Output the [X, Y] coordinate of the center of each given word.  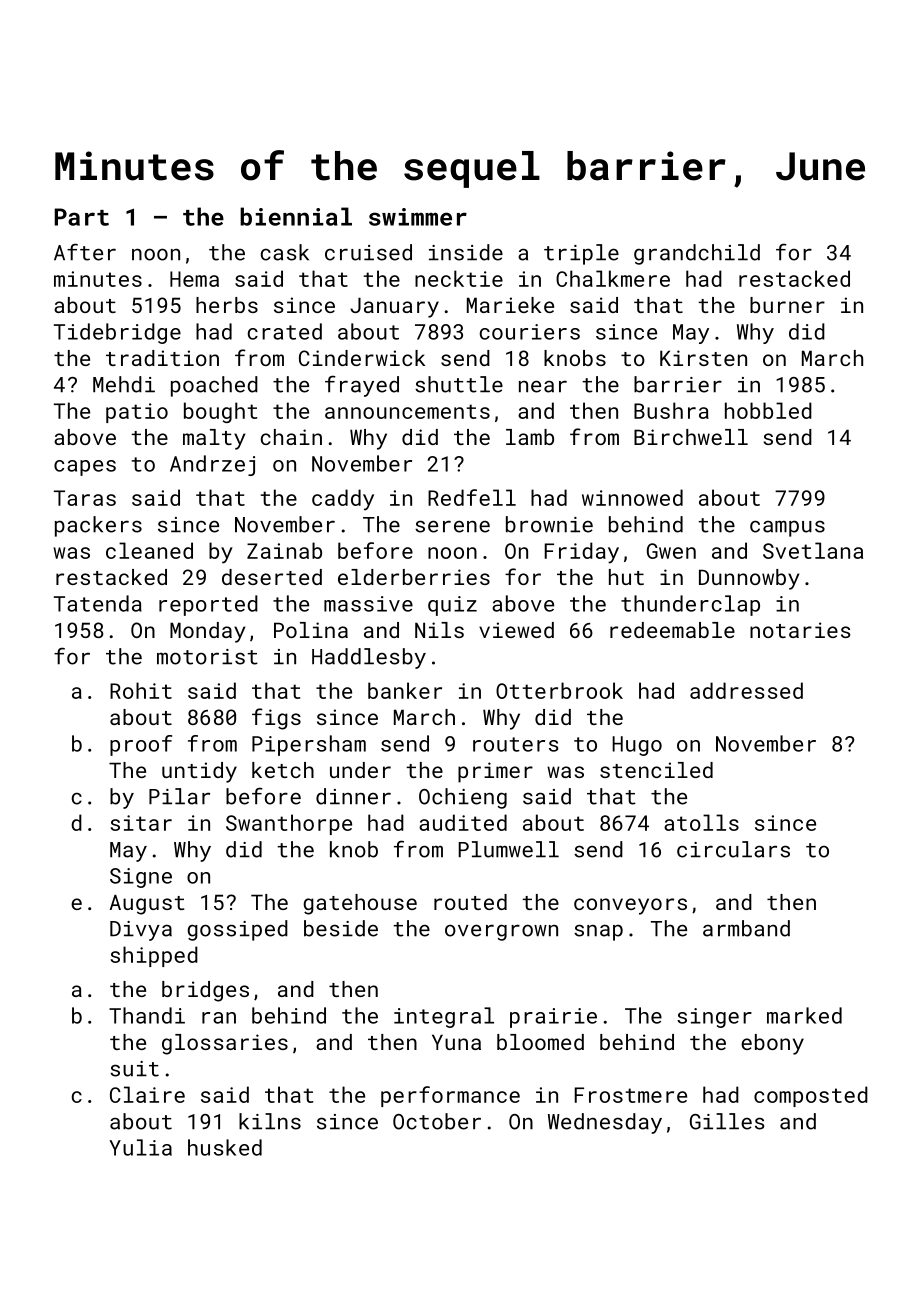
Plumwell [509, 849]
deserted [272, 577]
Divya [141, 931]
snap [598, 932]
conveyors [630, 906]
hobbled [768, 410]
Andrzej [212, 465]
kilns [270, 1121]
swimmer [418, 217]
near [543, 386]
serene [452, 526]
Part [81, 217]
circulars [733, 849]
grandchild [697, 254]
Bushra [671, 410]
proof [141, 745]
